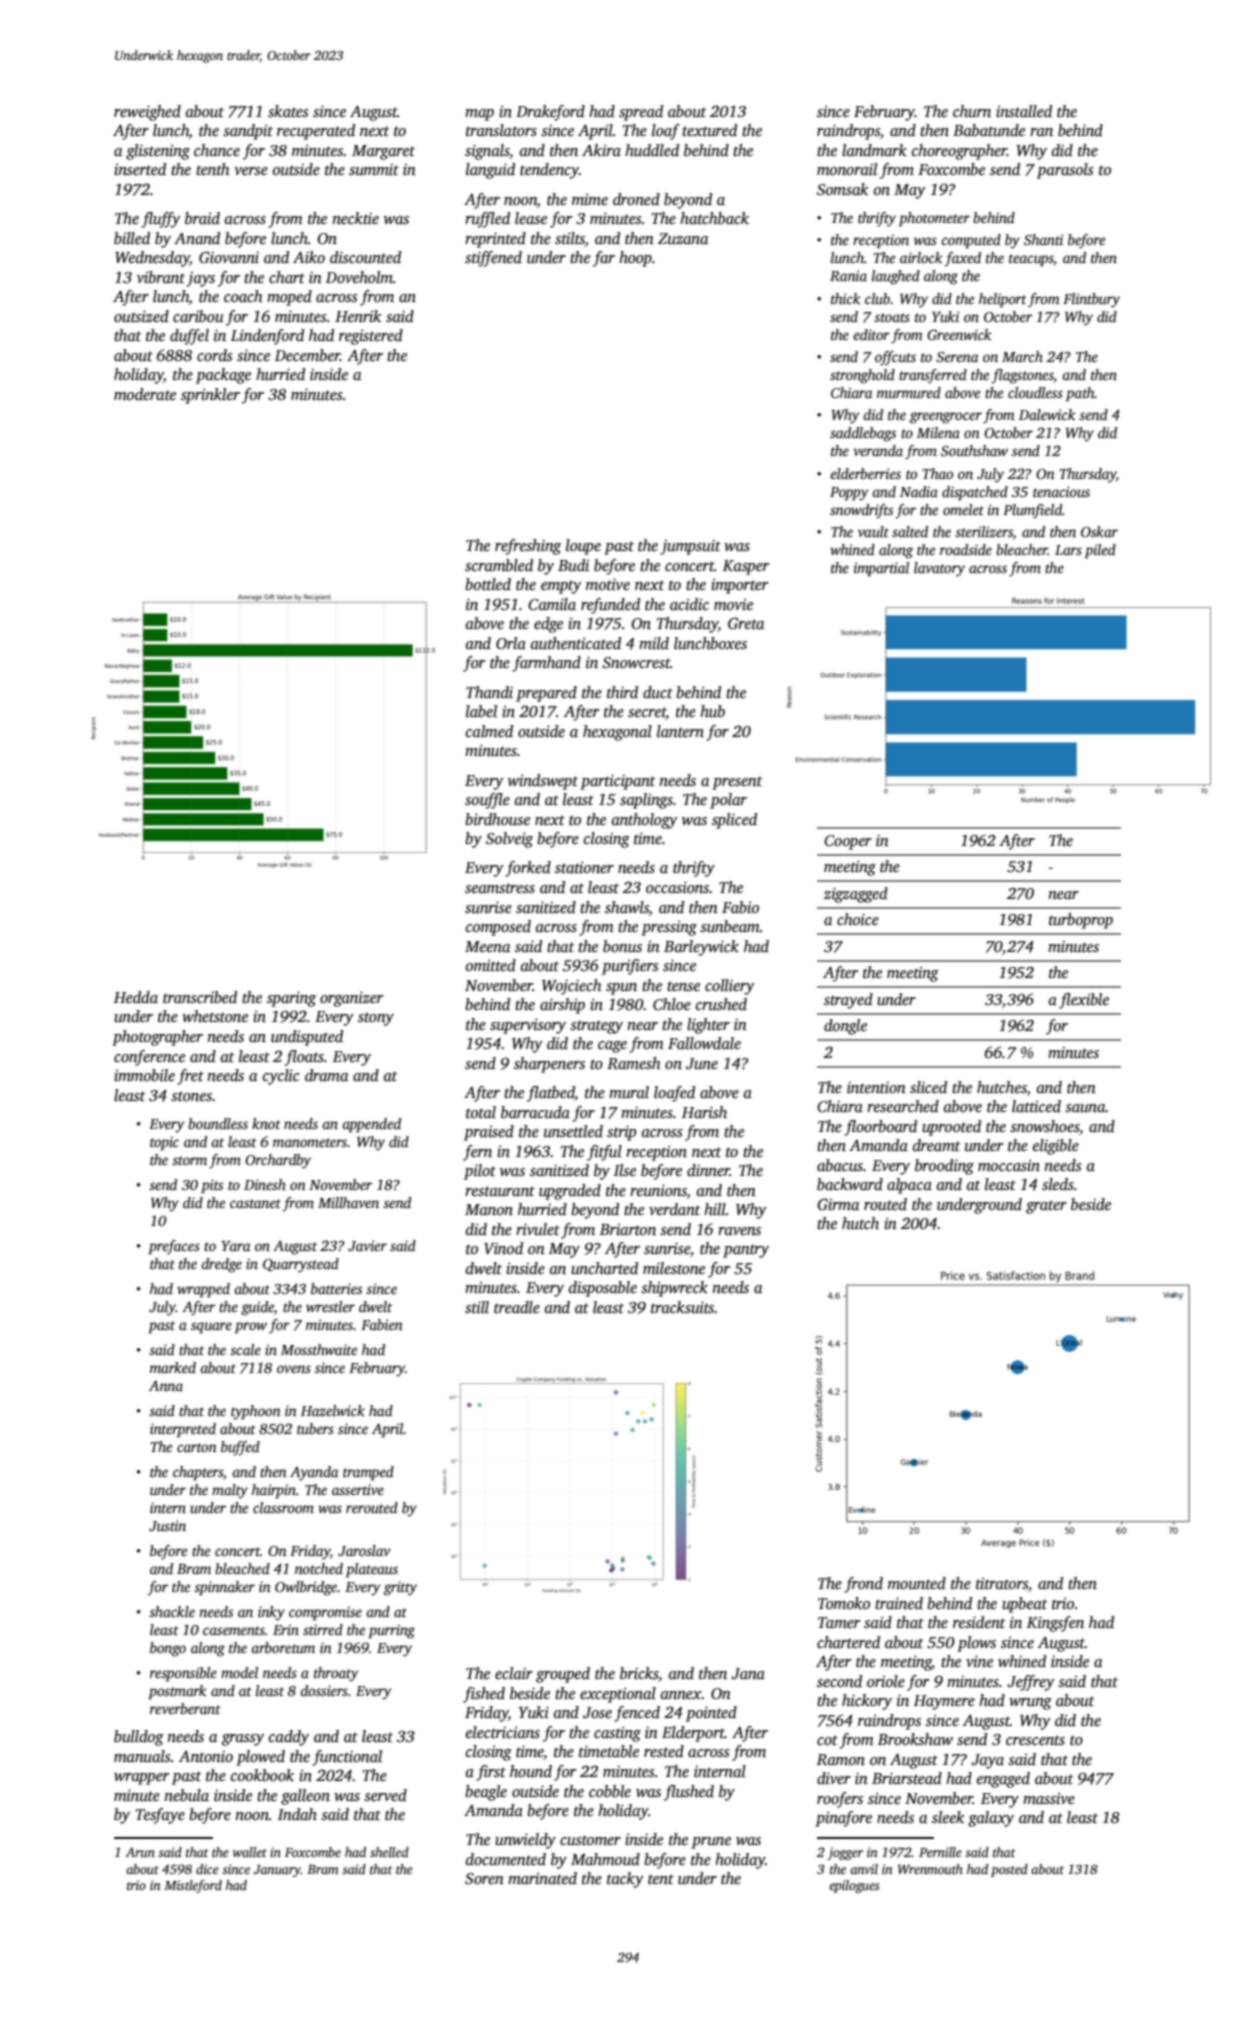 The image size is (1235, 2034). Describe the element at coordinates (641, 113) in the image. I see `spread` at that location.
